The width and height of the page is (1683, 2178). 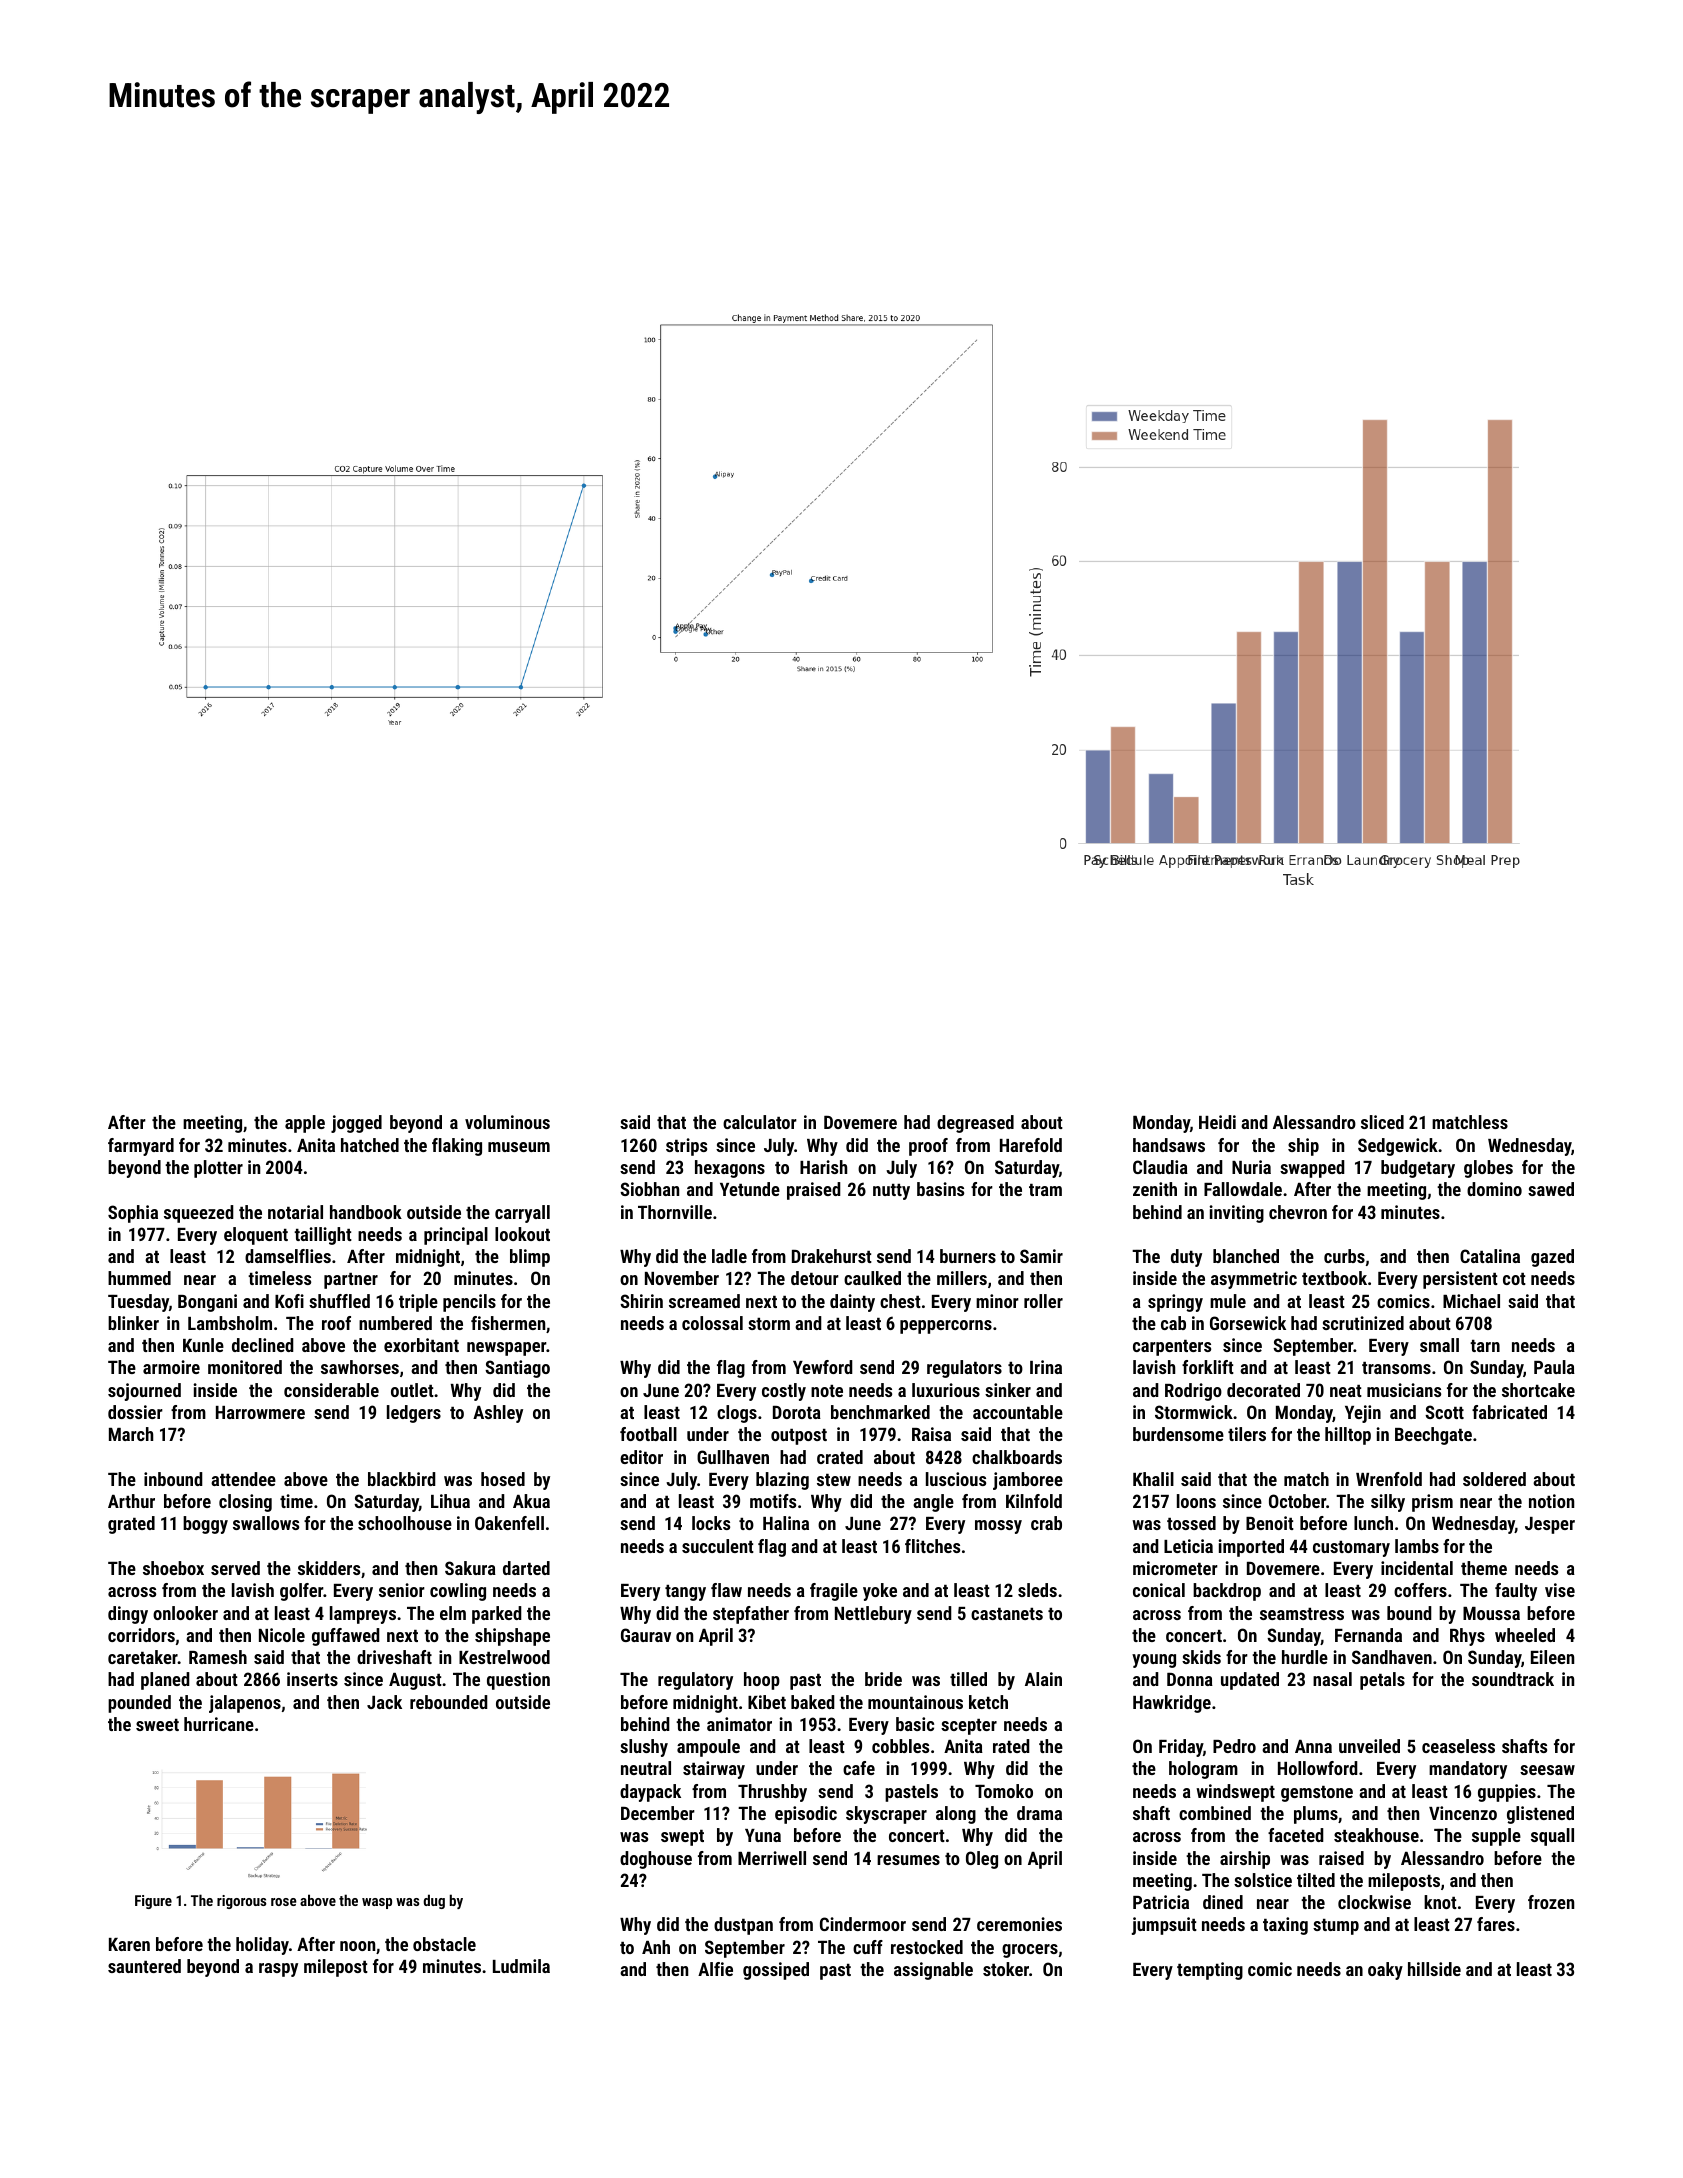 What do you see at coordinates (834, 1592) in the page?
I see `fragile` at bounding box center [834, 1592].
